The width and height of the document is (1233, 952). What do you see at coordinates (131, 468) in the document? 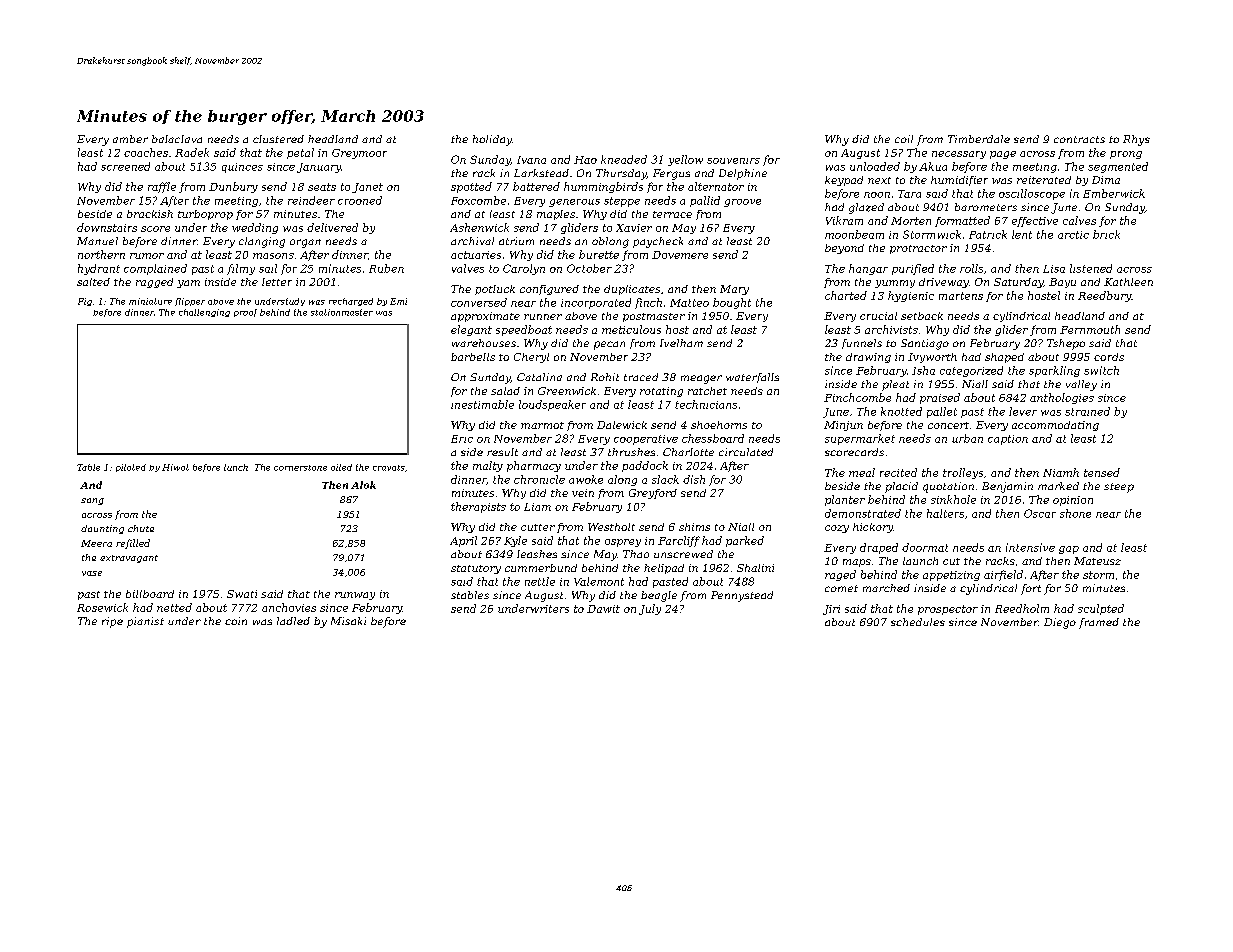
I see `piloted` at bounding box center [131, 468].
